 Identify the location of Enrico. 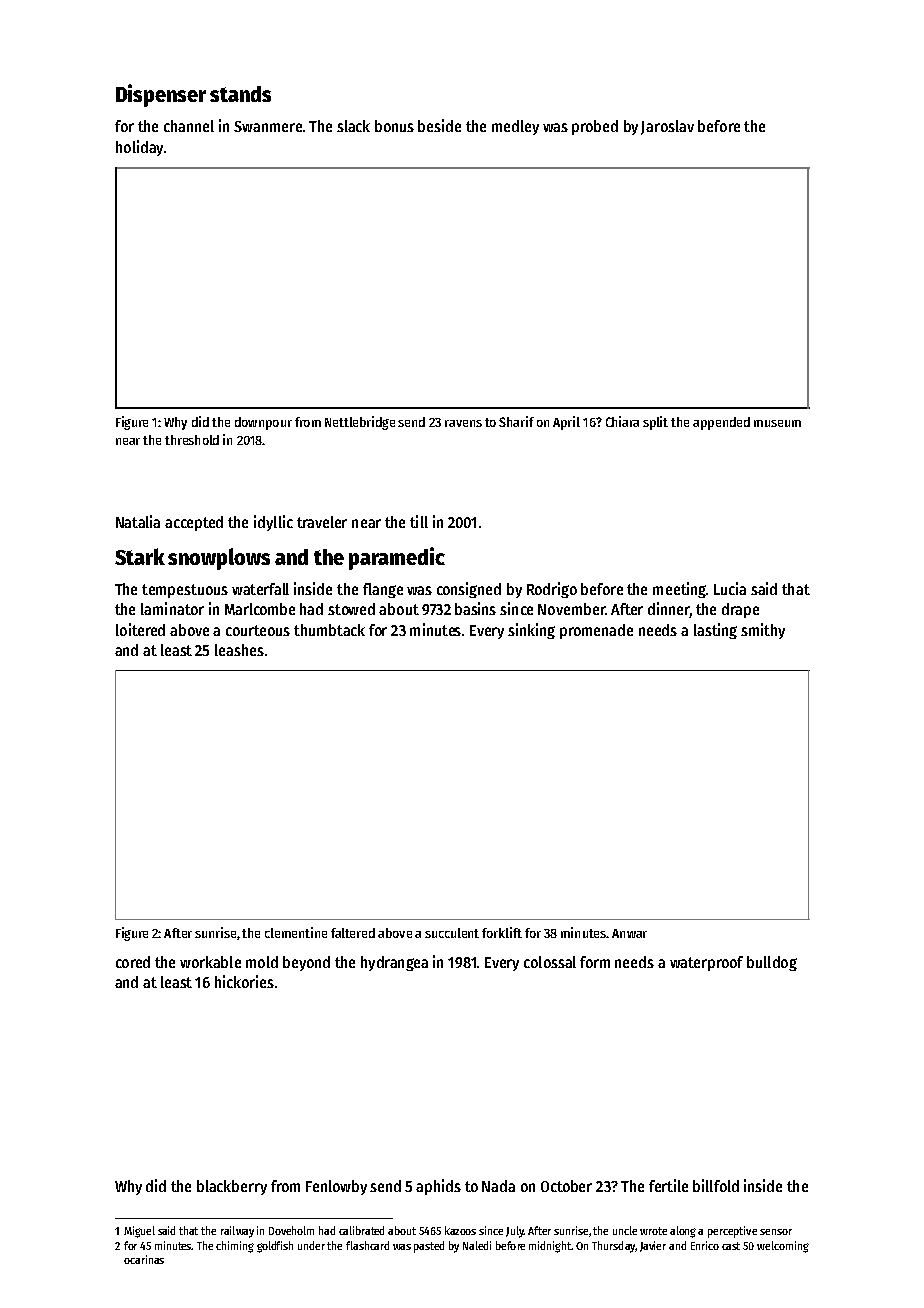
(705, 1245).
